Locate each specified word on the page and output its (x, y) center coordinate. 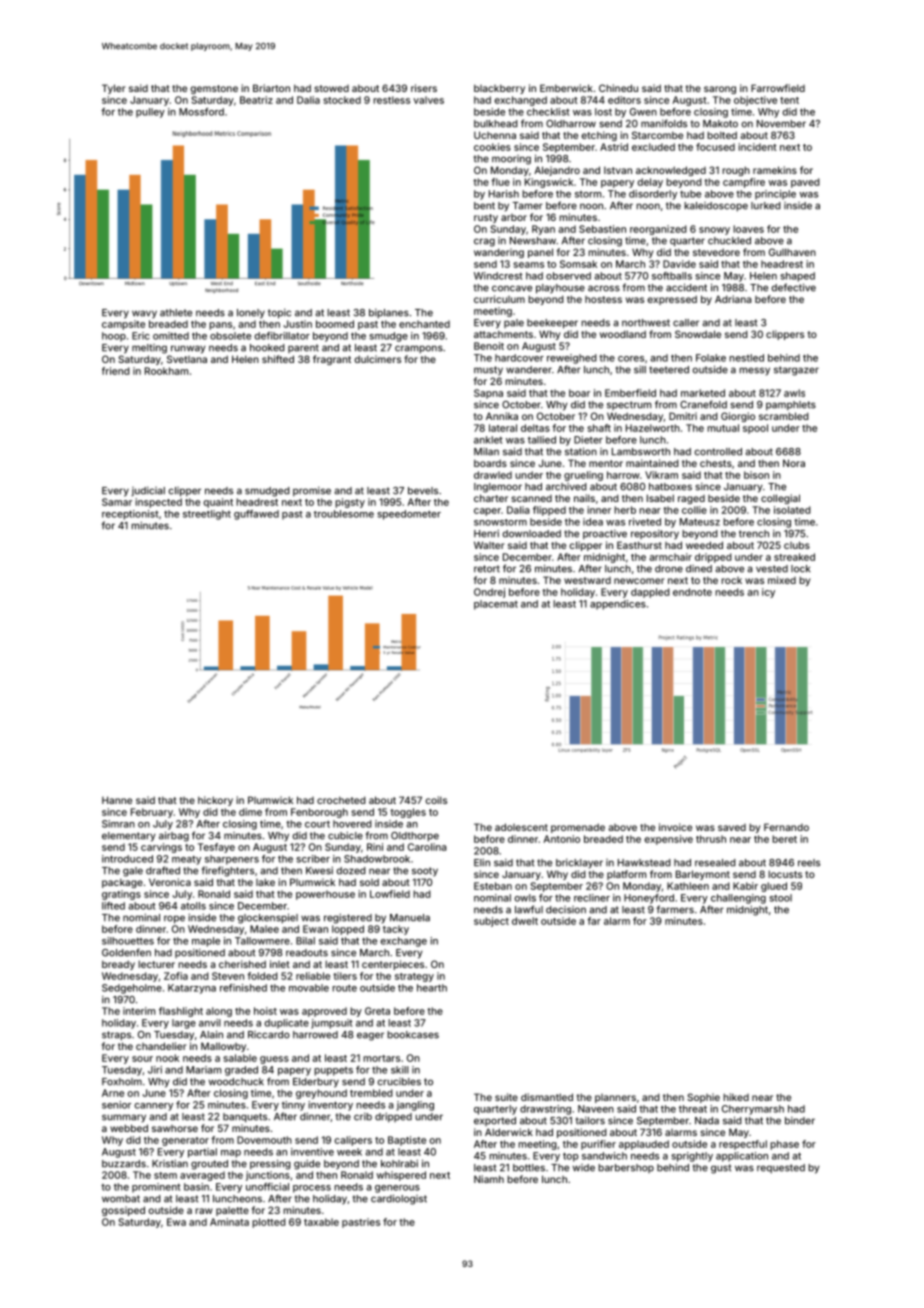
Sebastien (602, 229)
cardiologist (399, 1199)
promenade (578, 828)
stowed (331, 88)
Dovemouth (264, 1140)
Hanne (117, 800)
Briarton (271, 88)
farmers (675, 909)
